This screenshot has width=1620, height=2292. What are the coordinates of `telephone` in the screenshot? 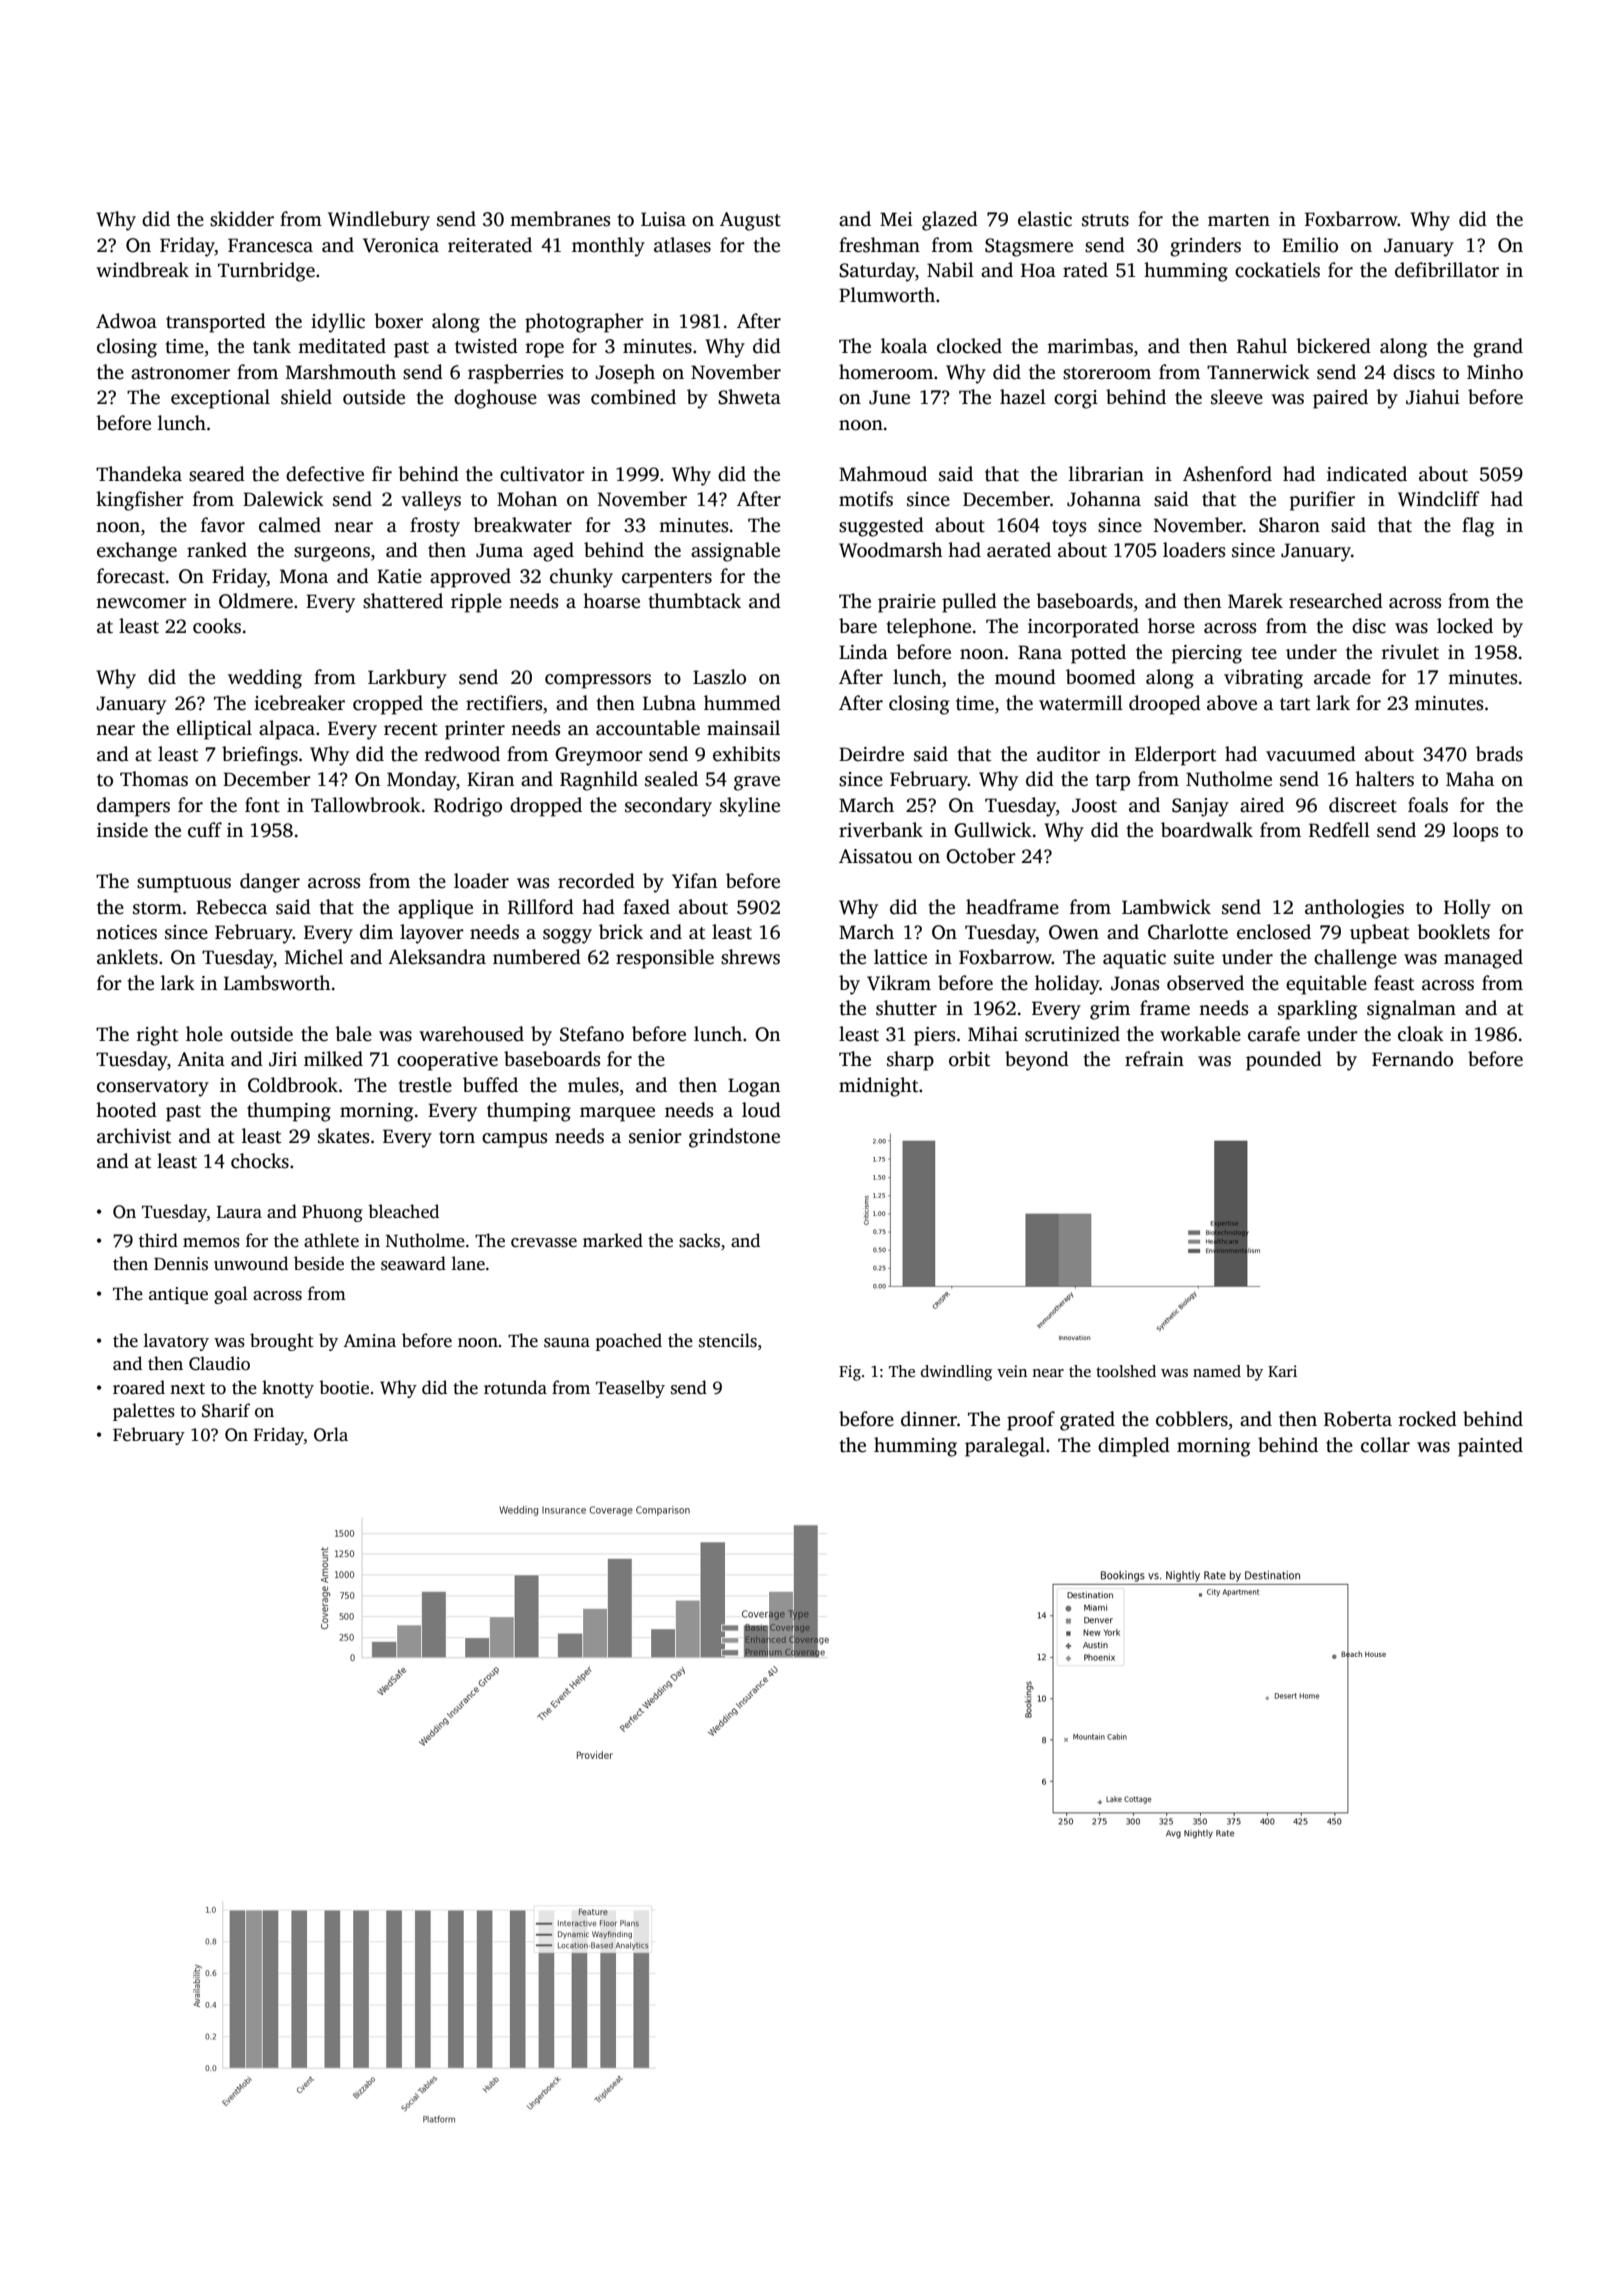 It's located at (929, 628).
